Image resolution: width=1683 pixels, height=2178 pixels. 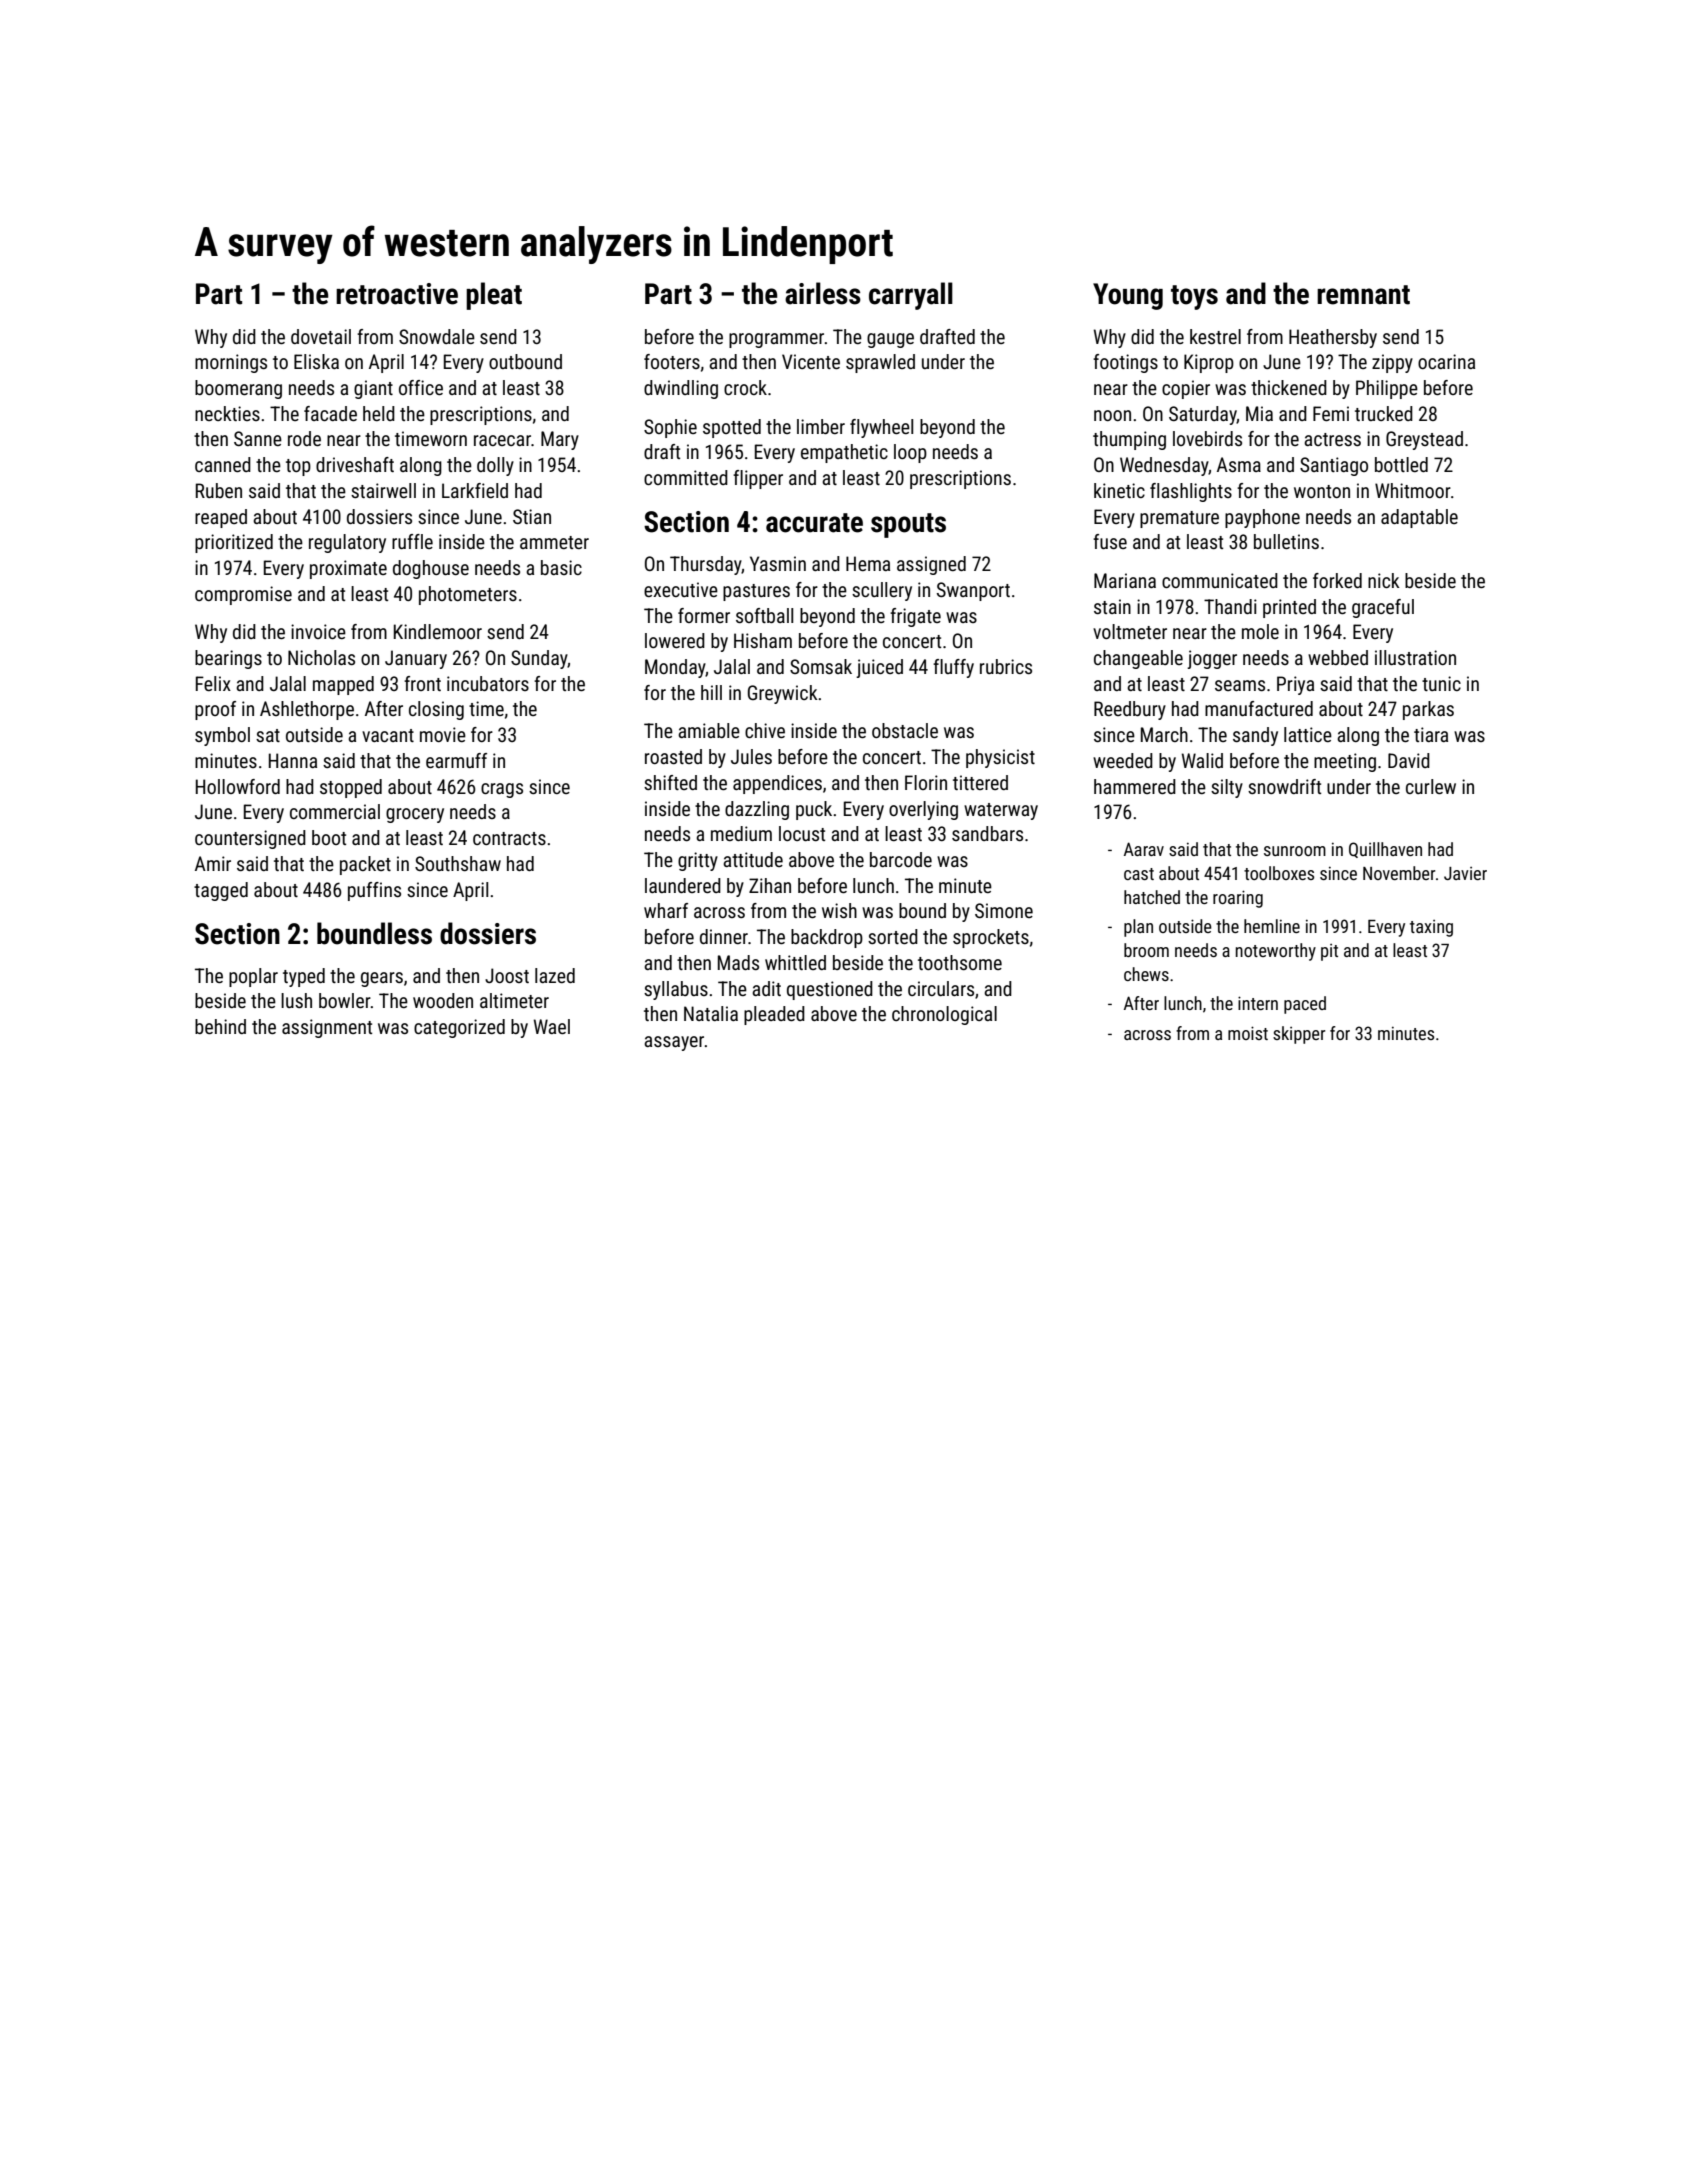 I want to click on empathetic, so click(x=844, y=453).
